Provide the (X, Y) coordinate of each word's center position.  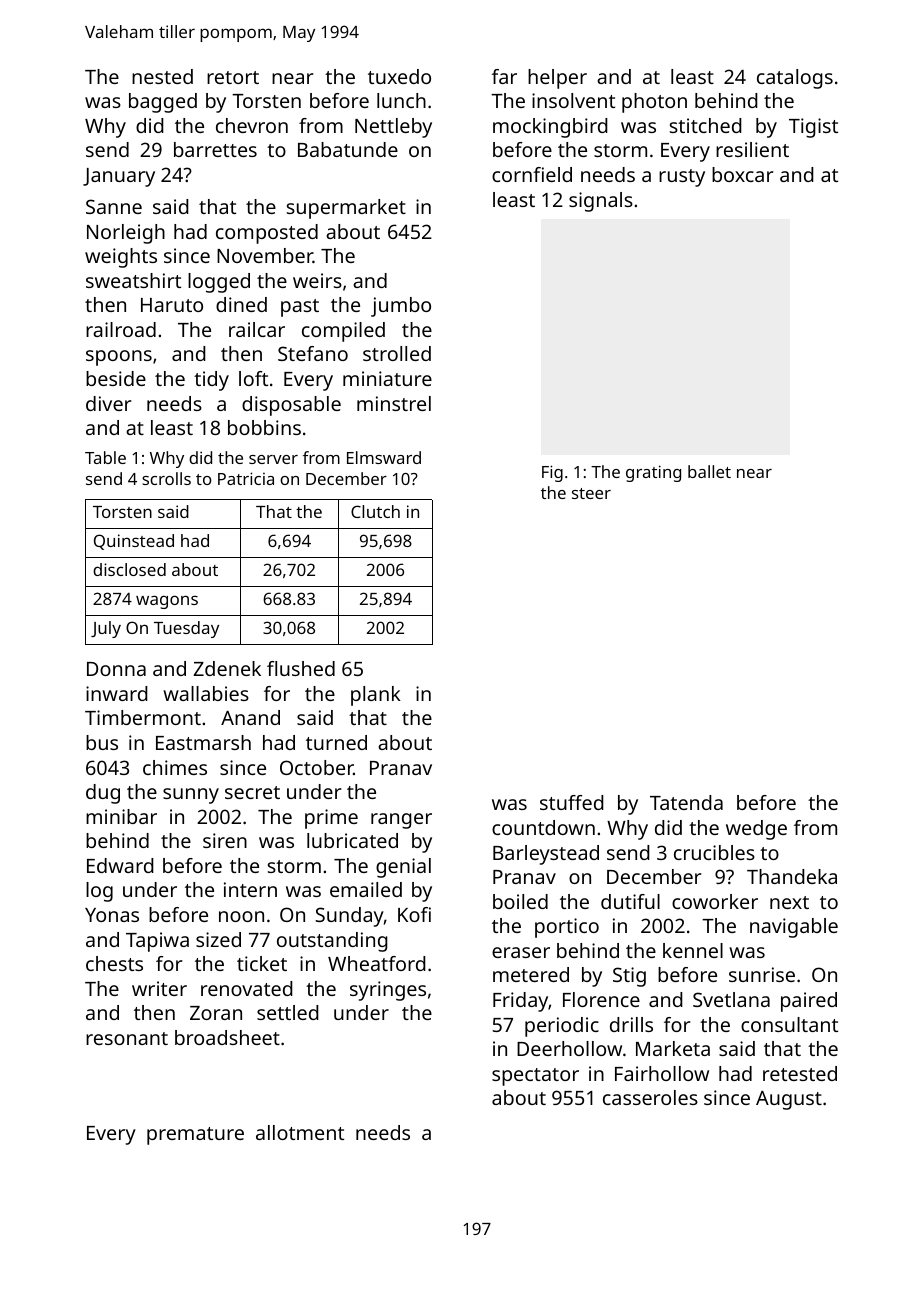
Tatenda (686, 802)
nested (162, 76)
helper (557, 79)
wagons (167, 602)
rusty (682, 178)
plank (376, 696)
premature (195, 1136)
